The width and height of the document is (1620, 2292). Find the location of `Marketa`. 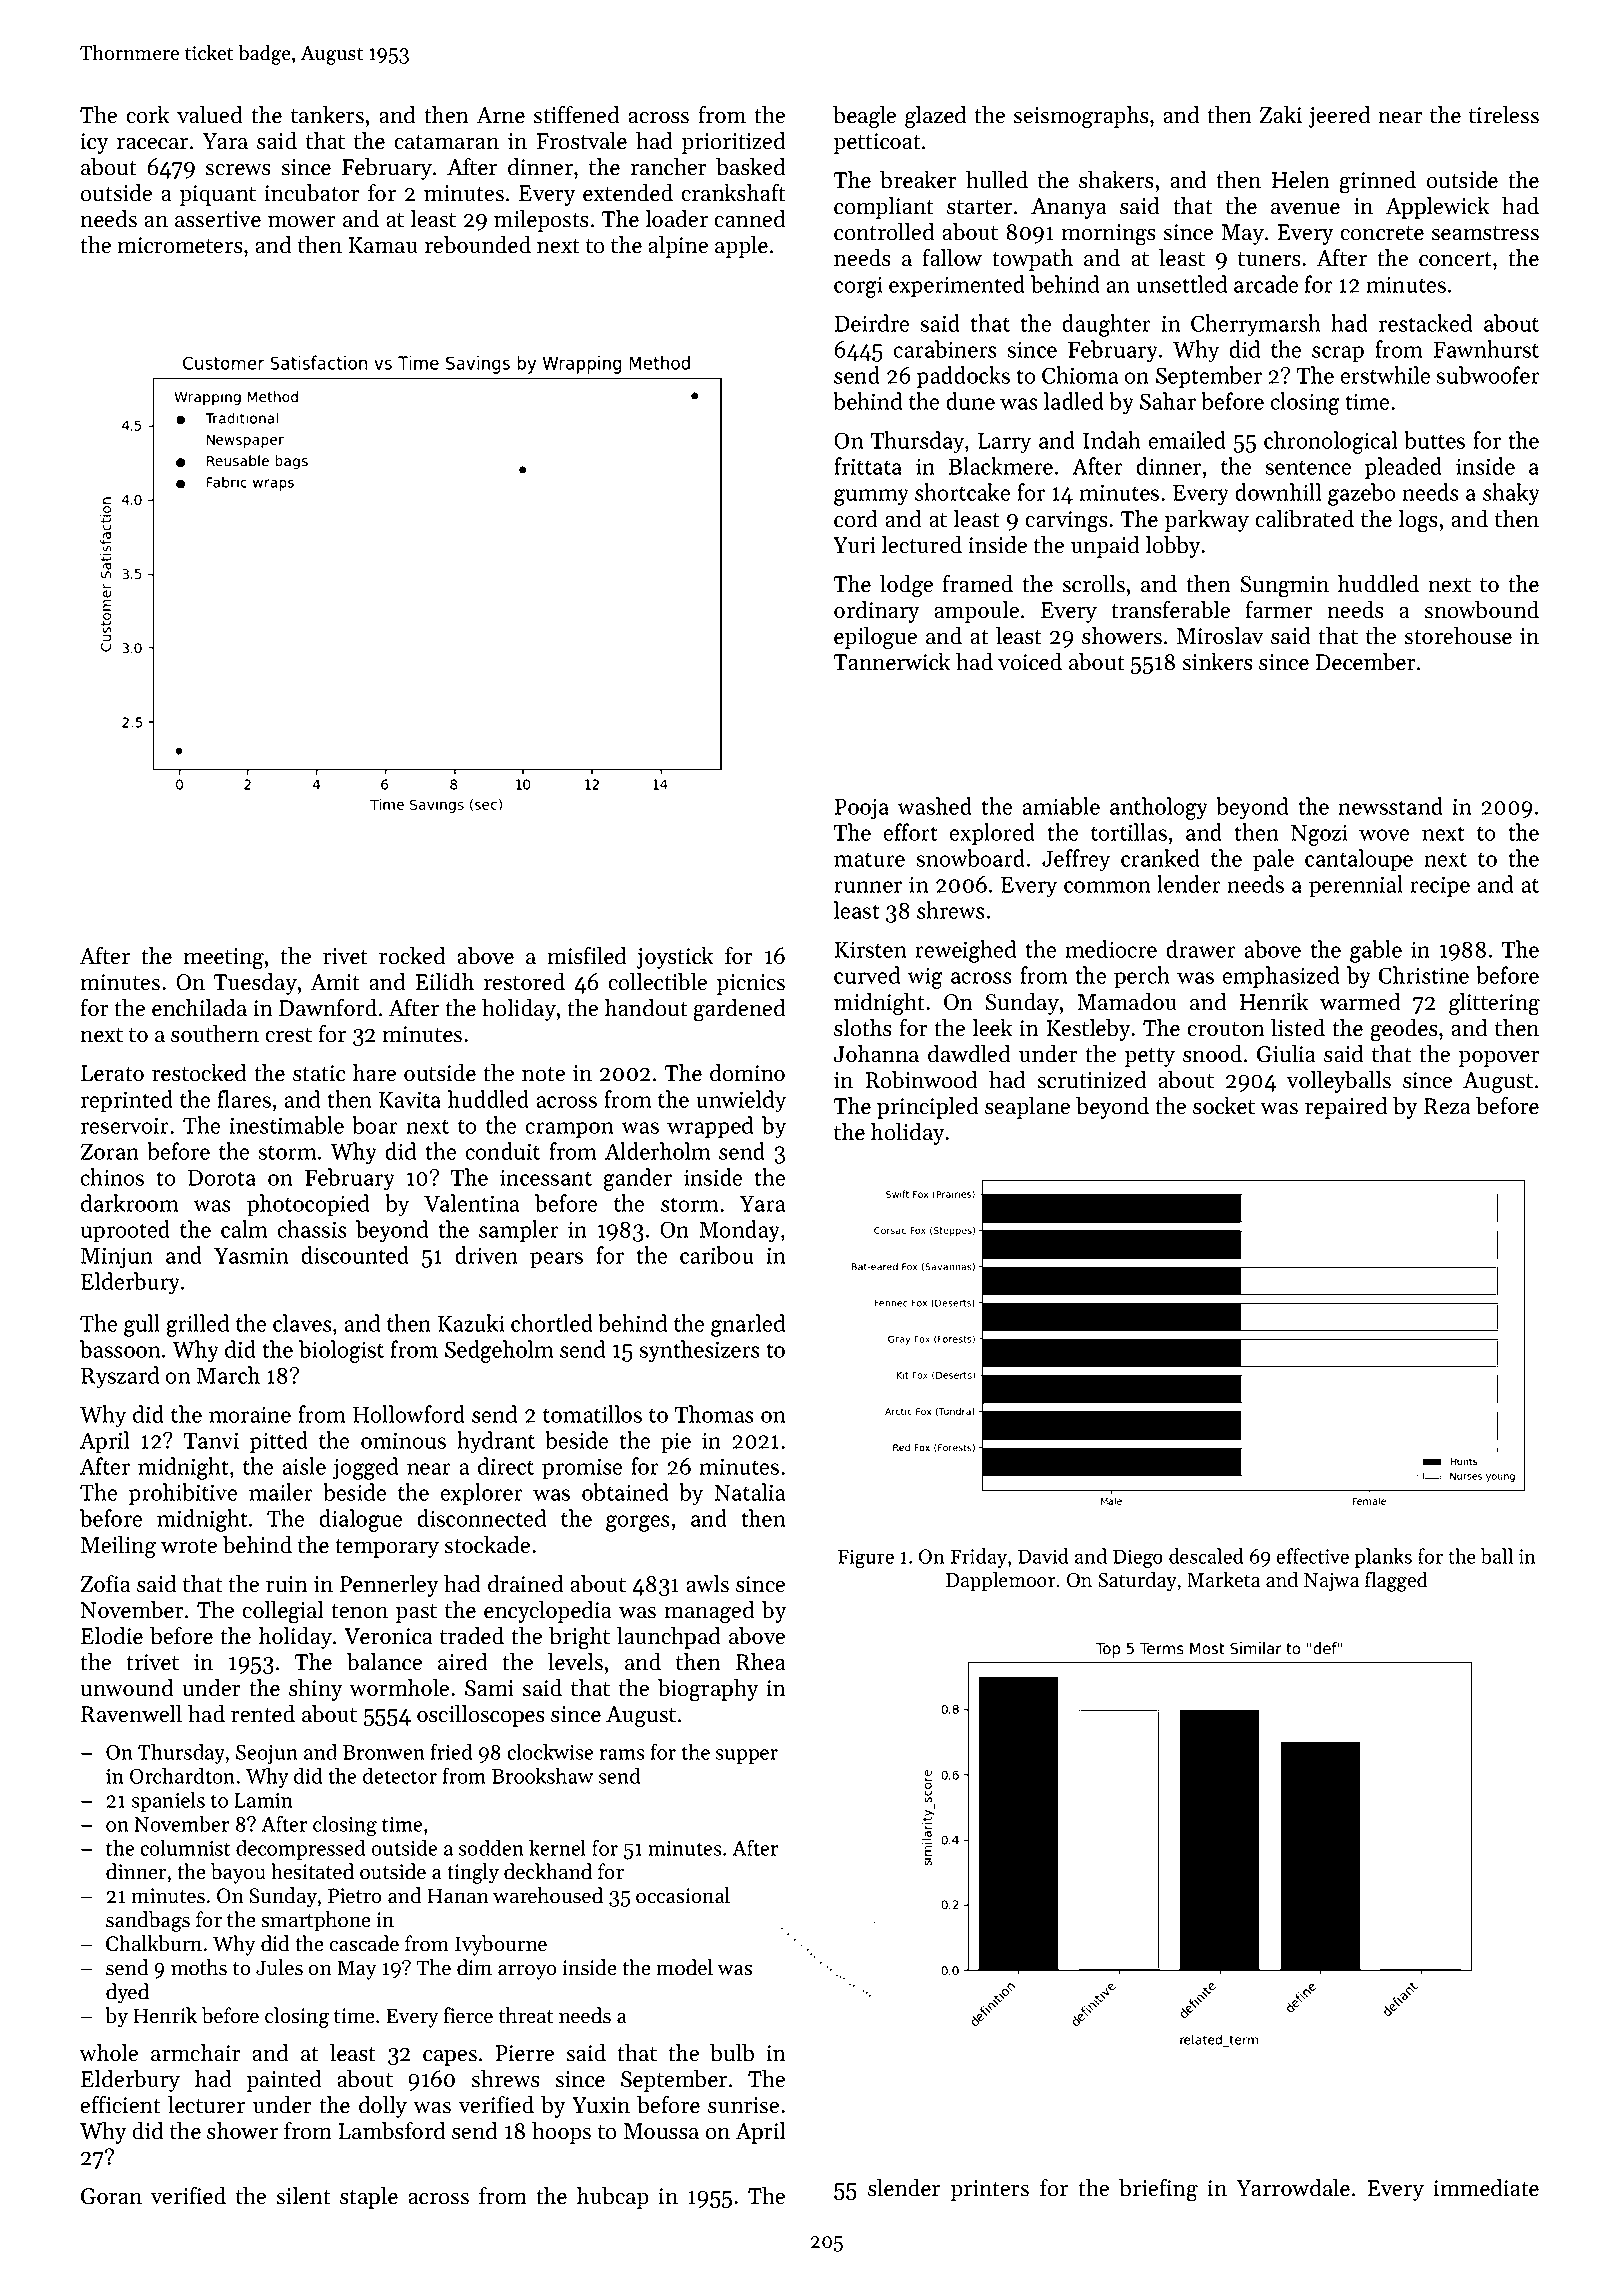

Marketa is located at coordinates (1223, 1580).
